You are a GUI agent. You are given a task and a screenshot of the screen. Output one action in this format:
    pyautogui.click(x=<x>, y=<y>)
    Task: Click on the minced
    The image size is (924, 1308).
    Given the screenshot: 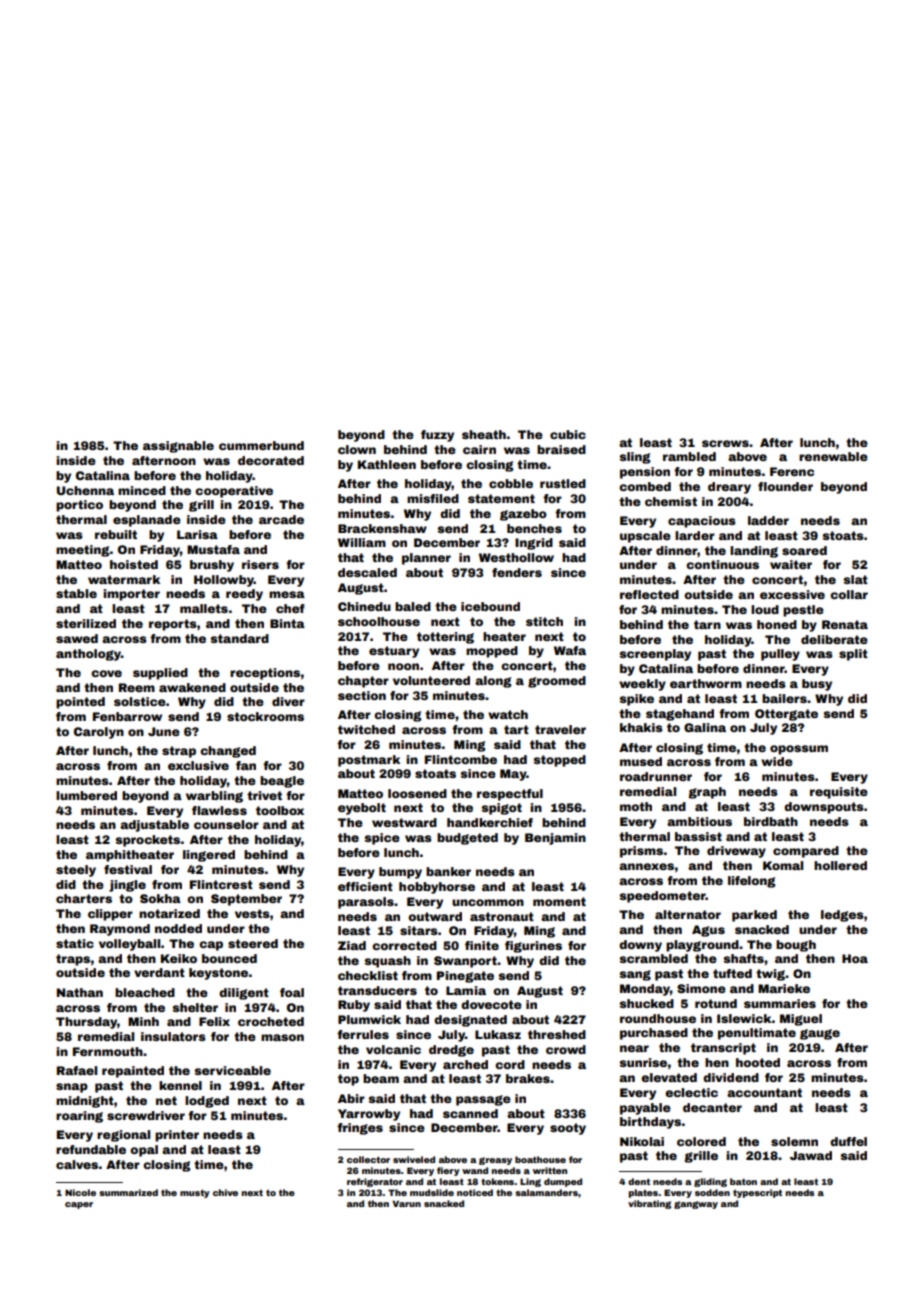 What is the action you would take?
    pyautogui.click(x=142, y=490)
